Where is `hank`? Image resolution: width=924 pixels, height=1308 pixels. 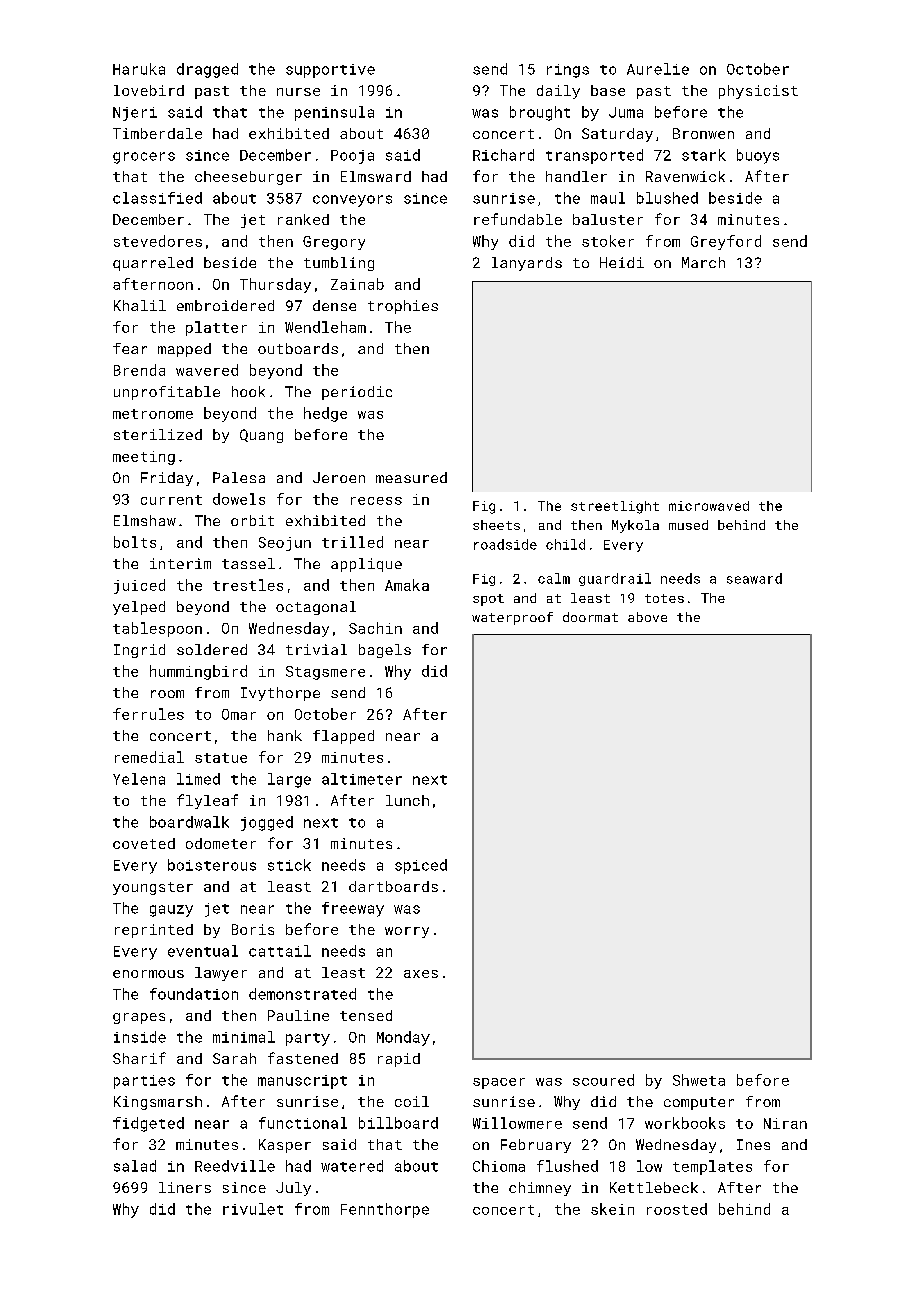 hank is located at coordinates (285, 735).
